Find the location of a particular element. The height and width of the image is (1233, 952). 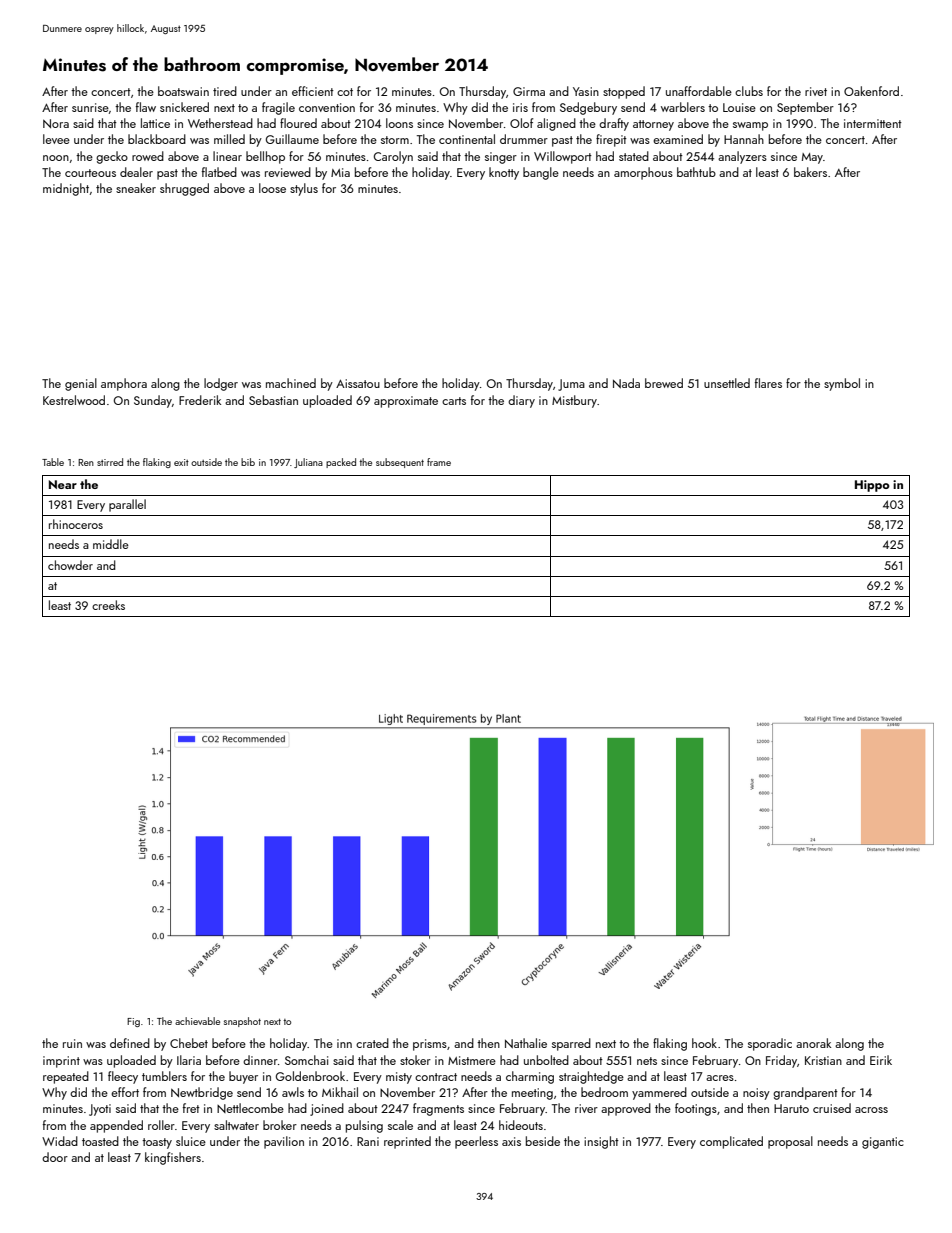

door is located at coordinates (55, 1157).
